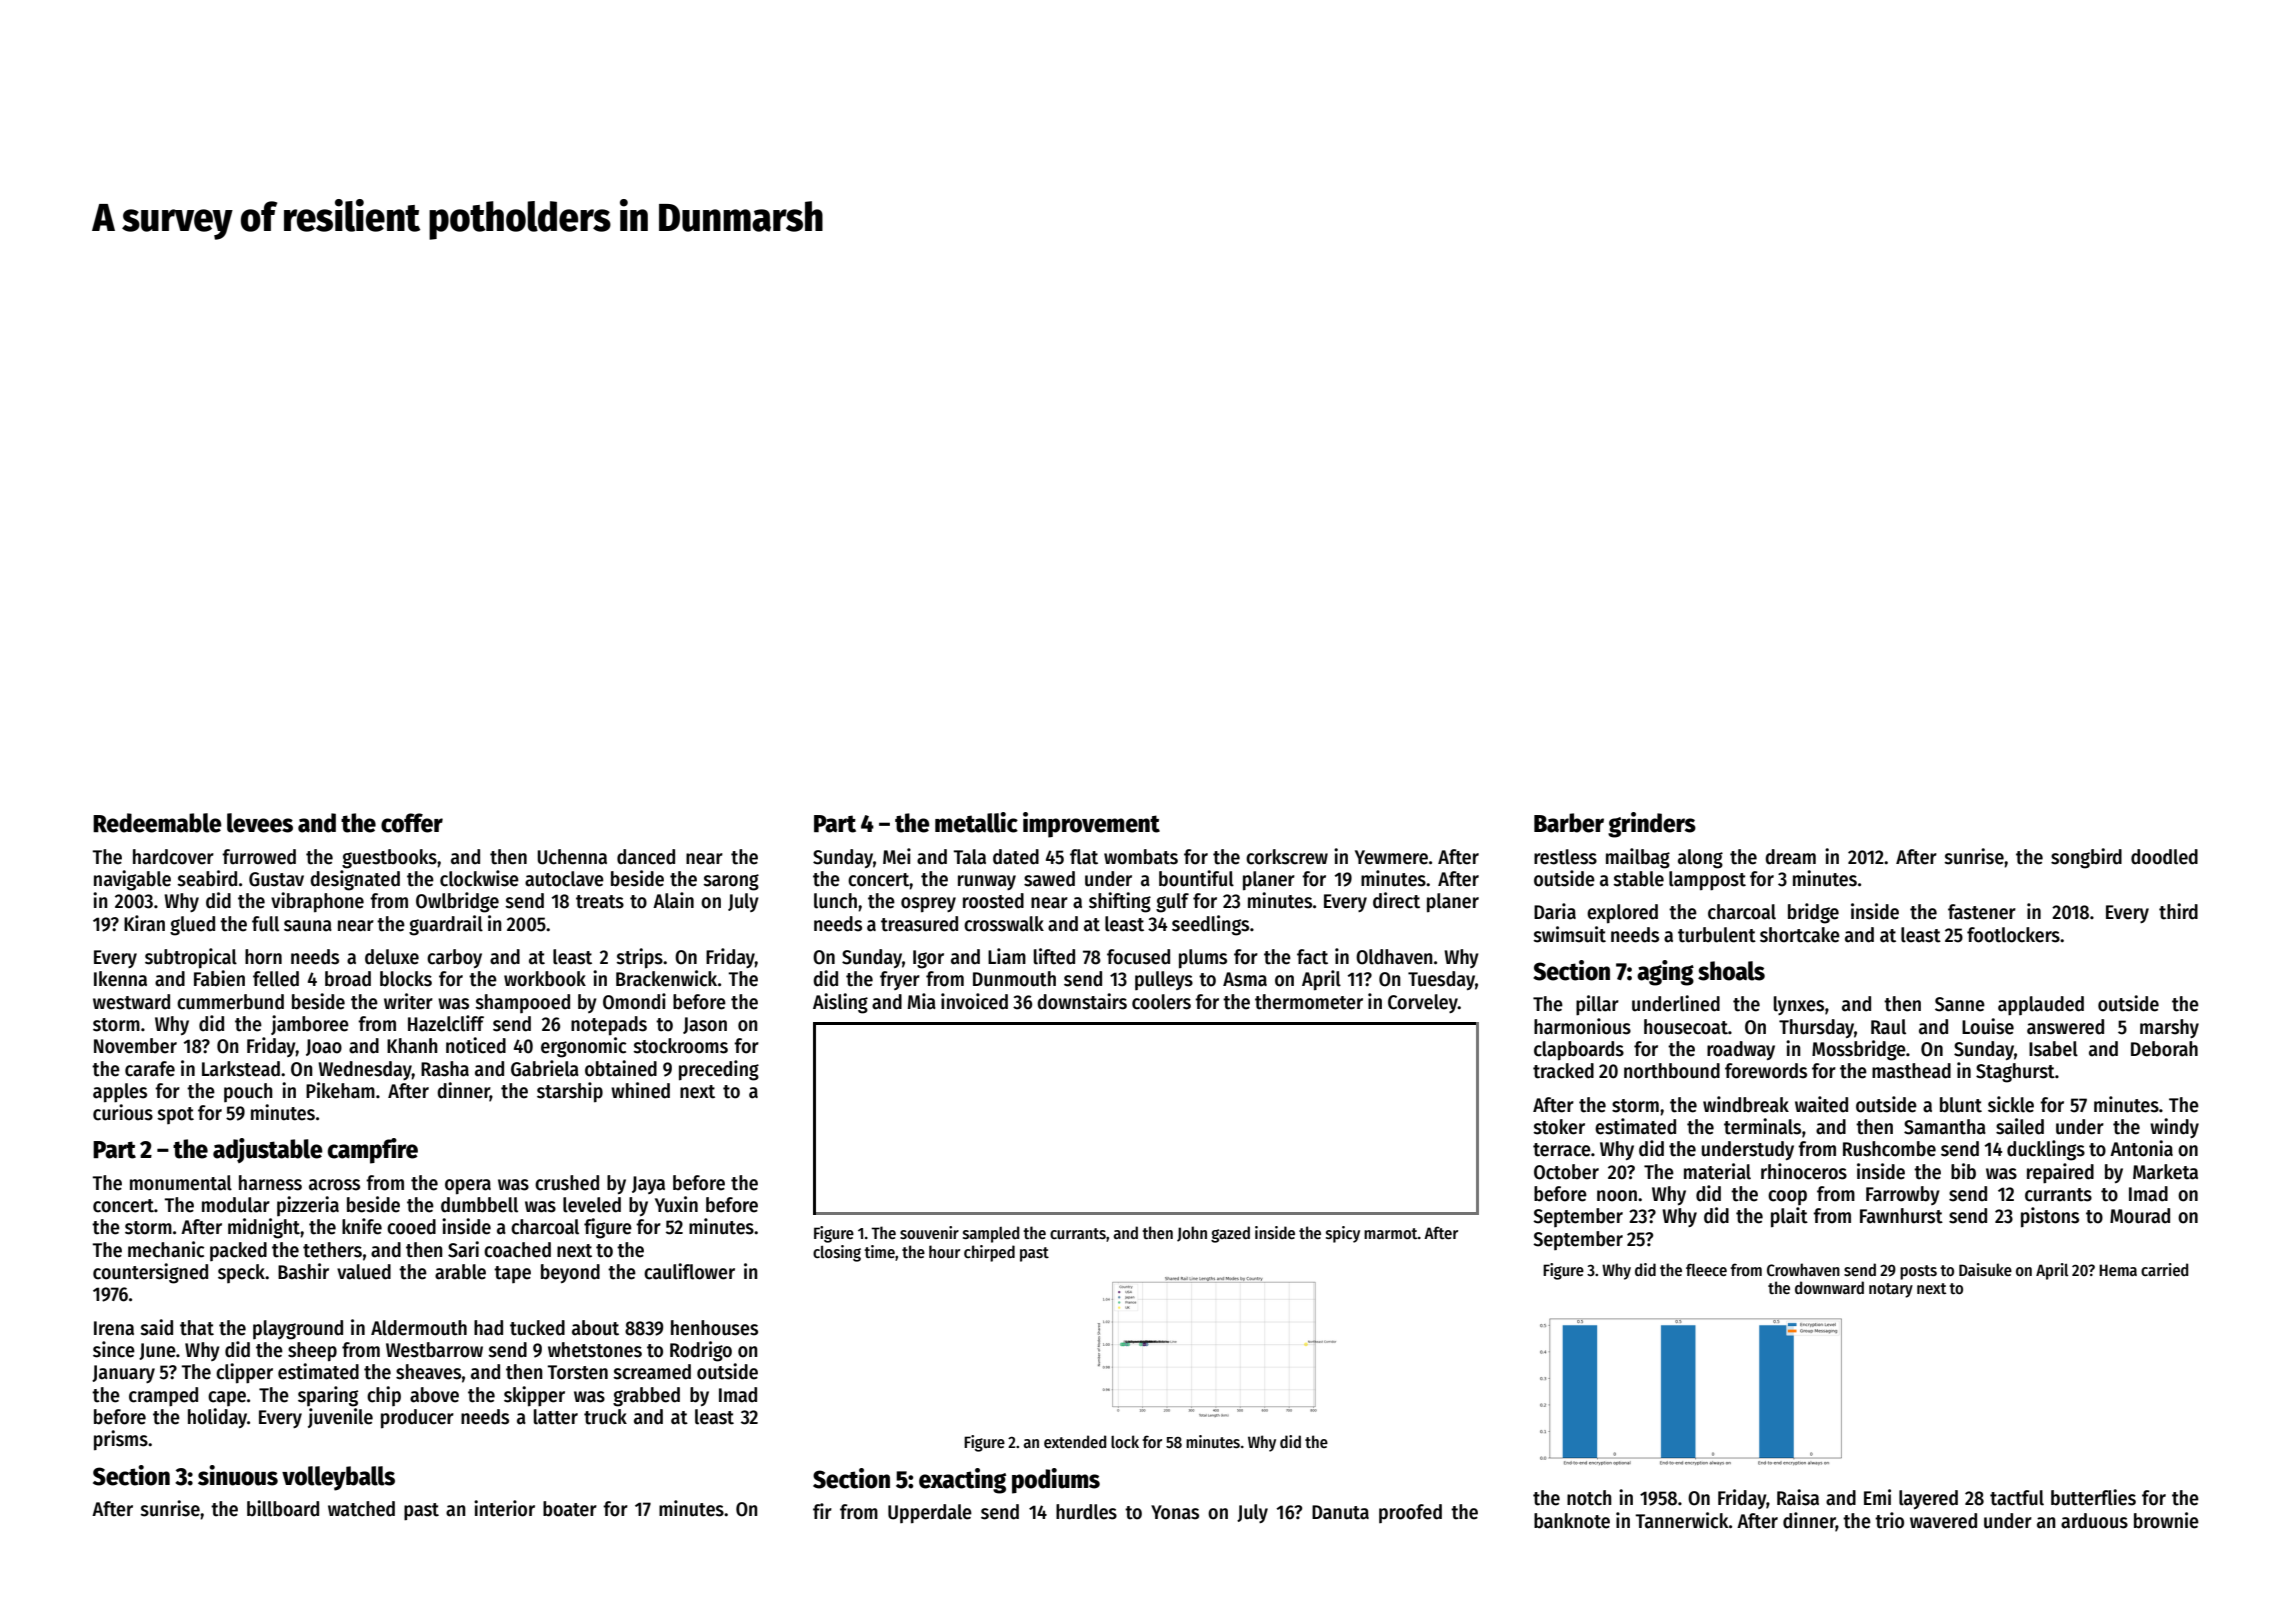 The width and height of the page is (2292, 1620). What do you see at coordinates (987, 882) in the page?
I see `runway` at bounding box center [987, 882].
